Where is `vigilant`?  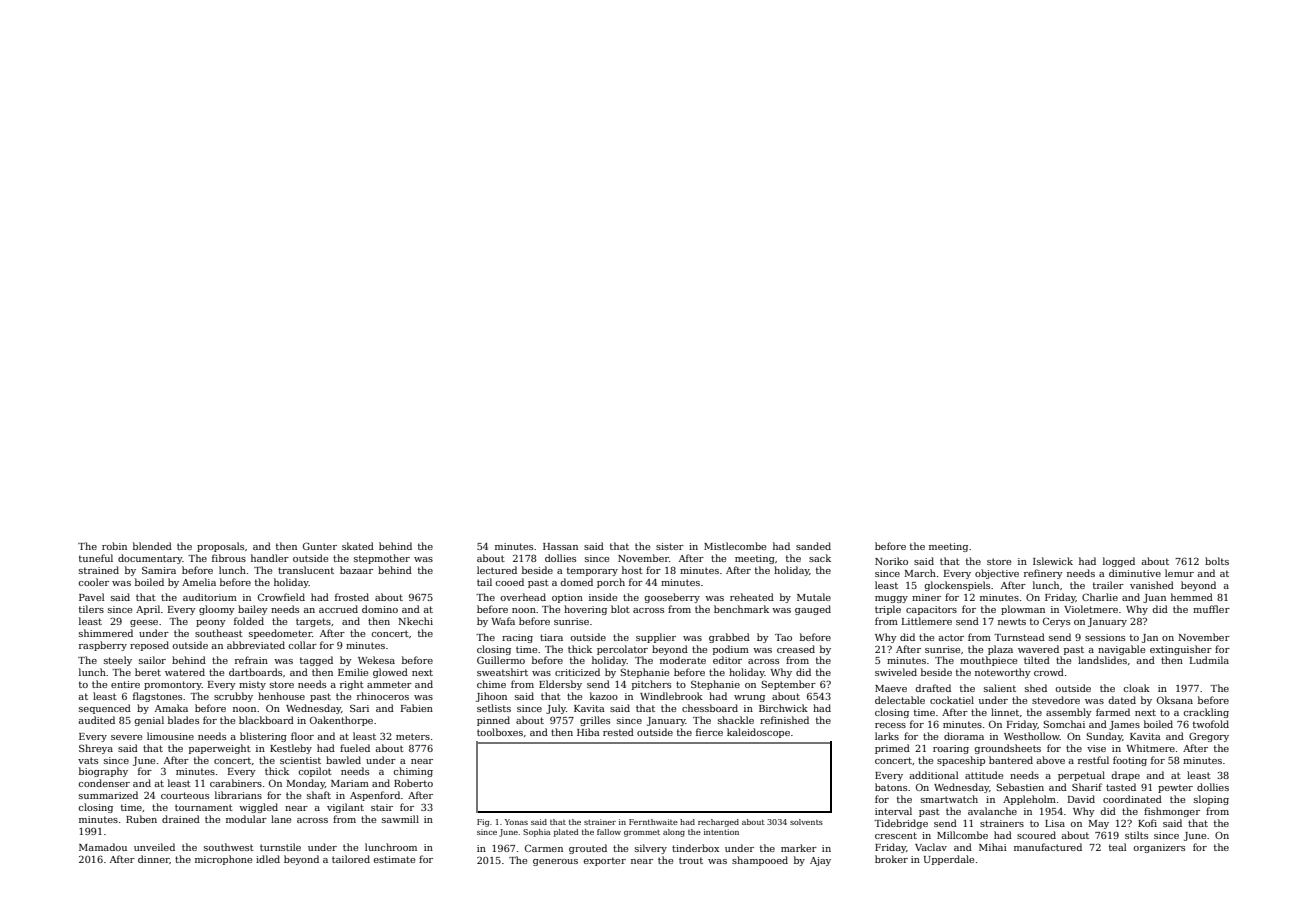
vigilant is located at coordinates (345, 808).
